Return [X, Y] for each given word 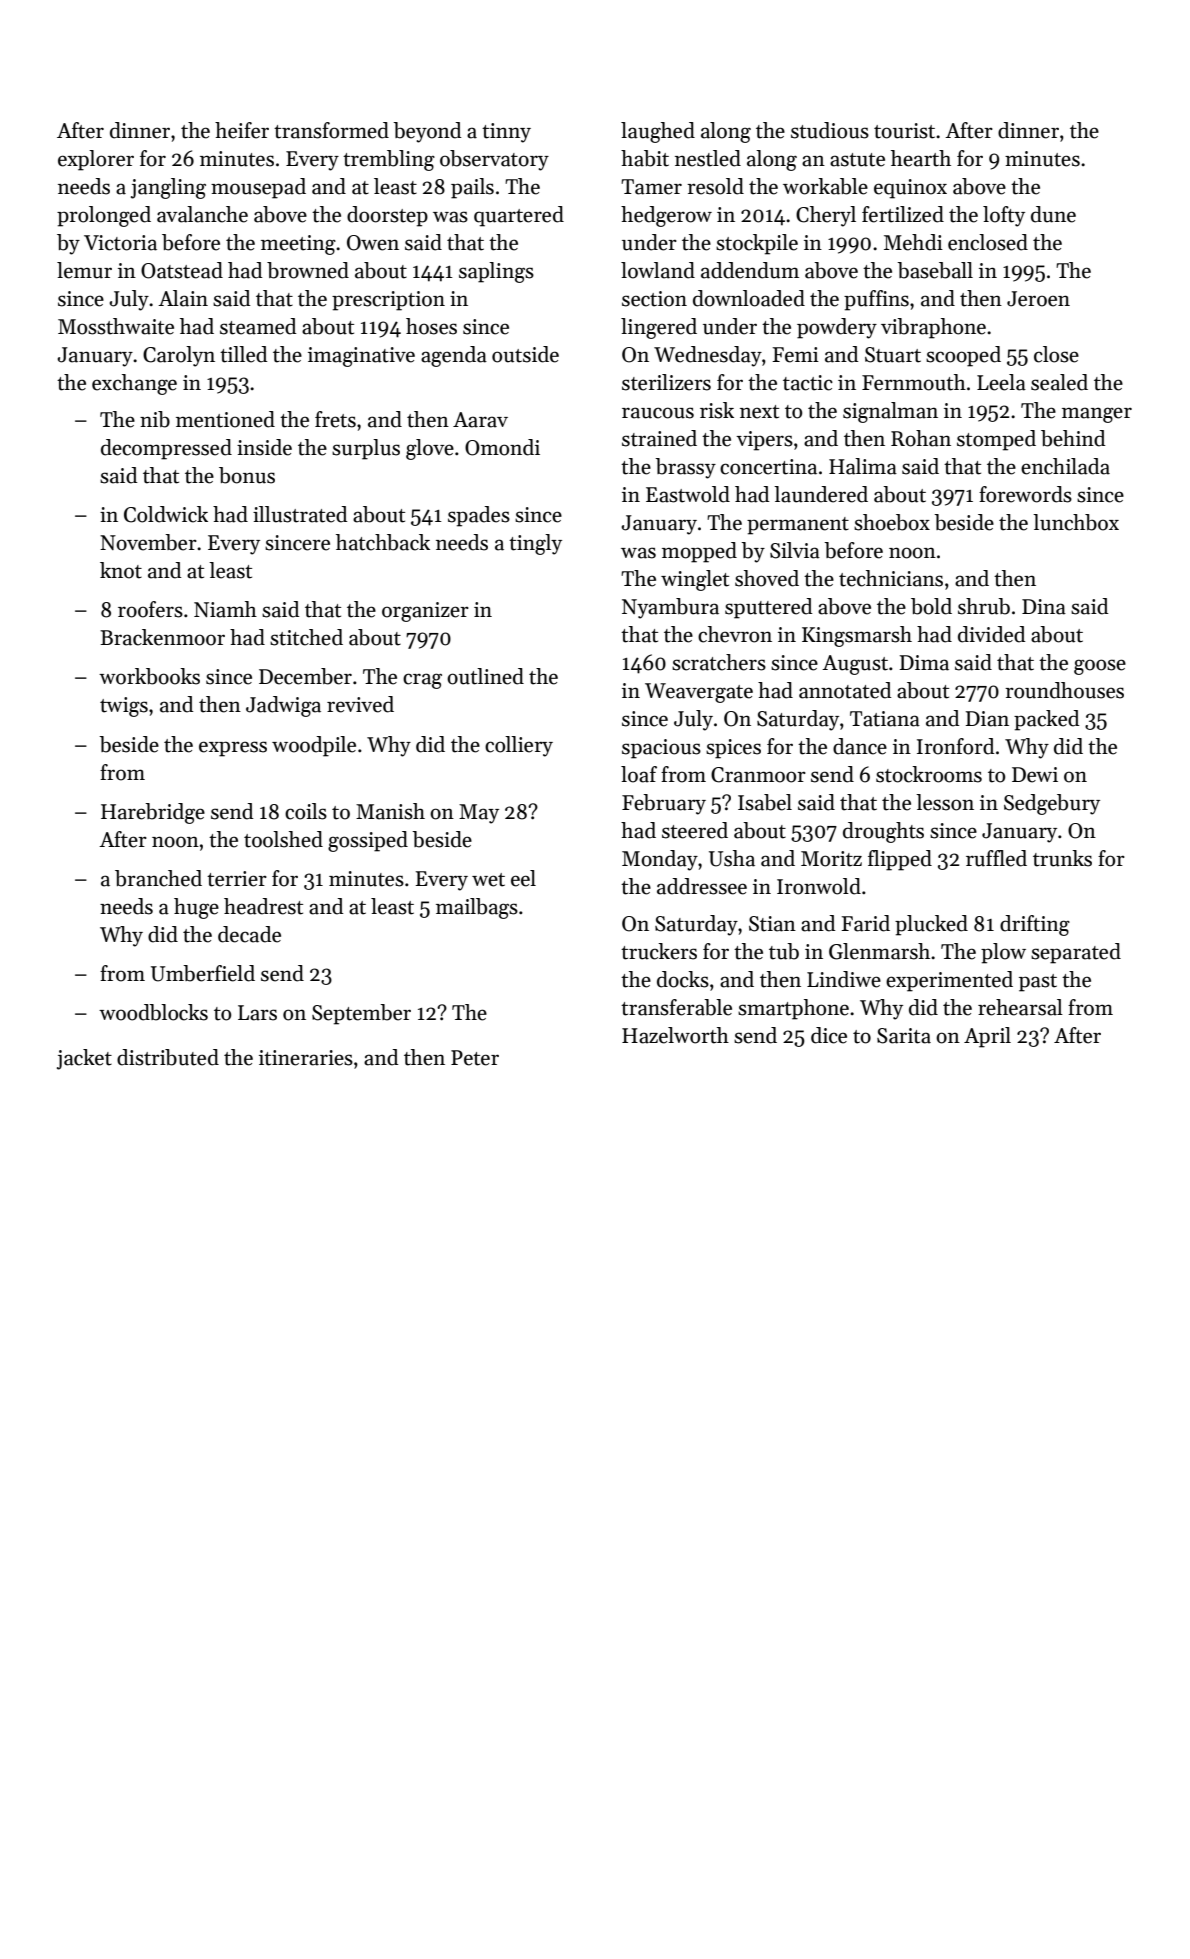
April [987, 1037]
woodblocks [153, 1012]
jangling [168, 188]
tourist [904, 131]
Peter [475, 1058]
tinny [506, 133]
